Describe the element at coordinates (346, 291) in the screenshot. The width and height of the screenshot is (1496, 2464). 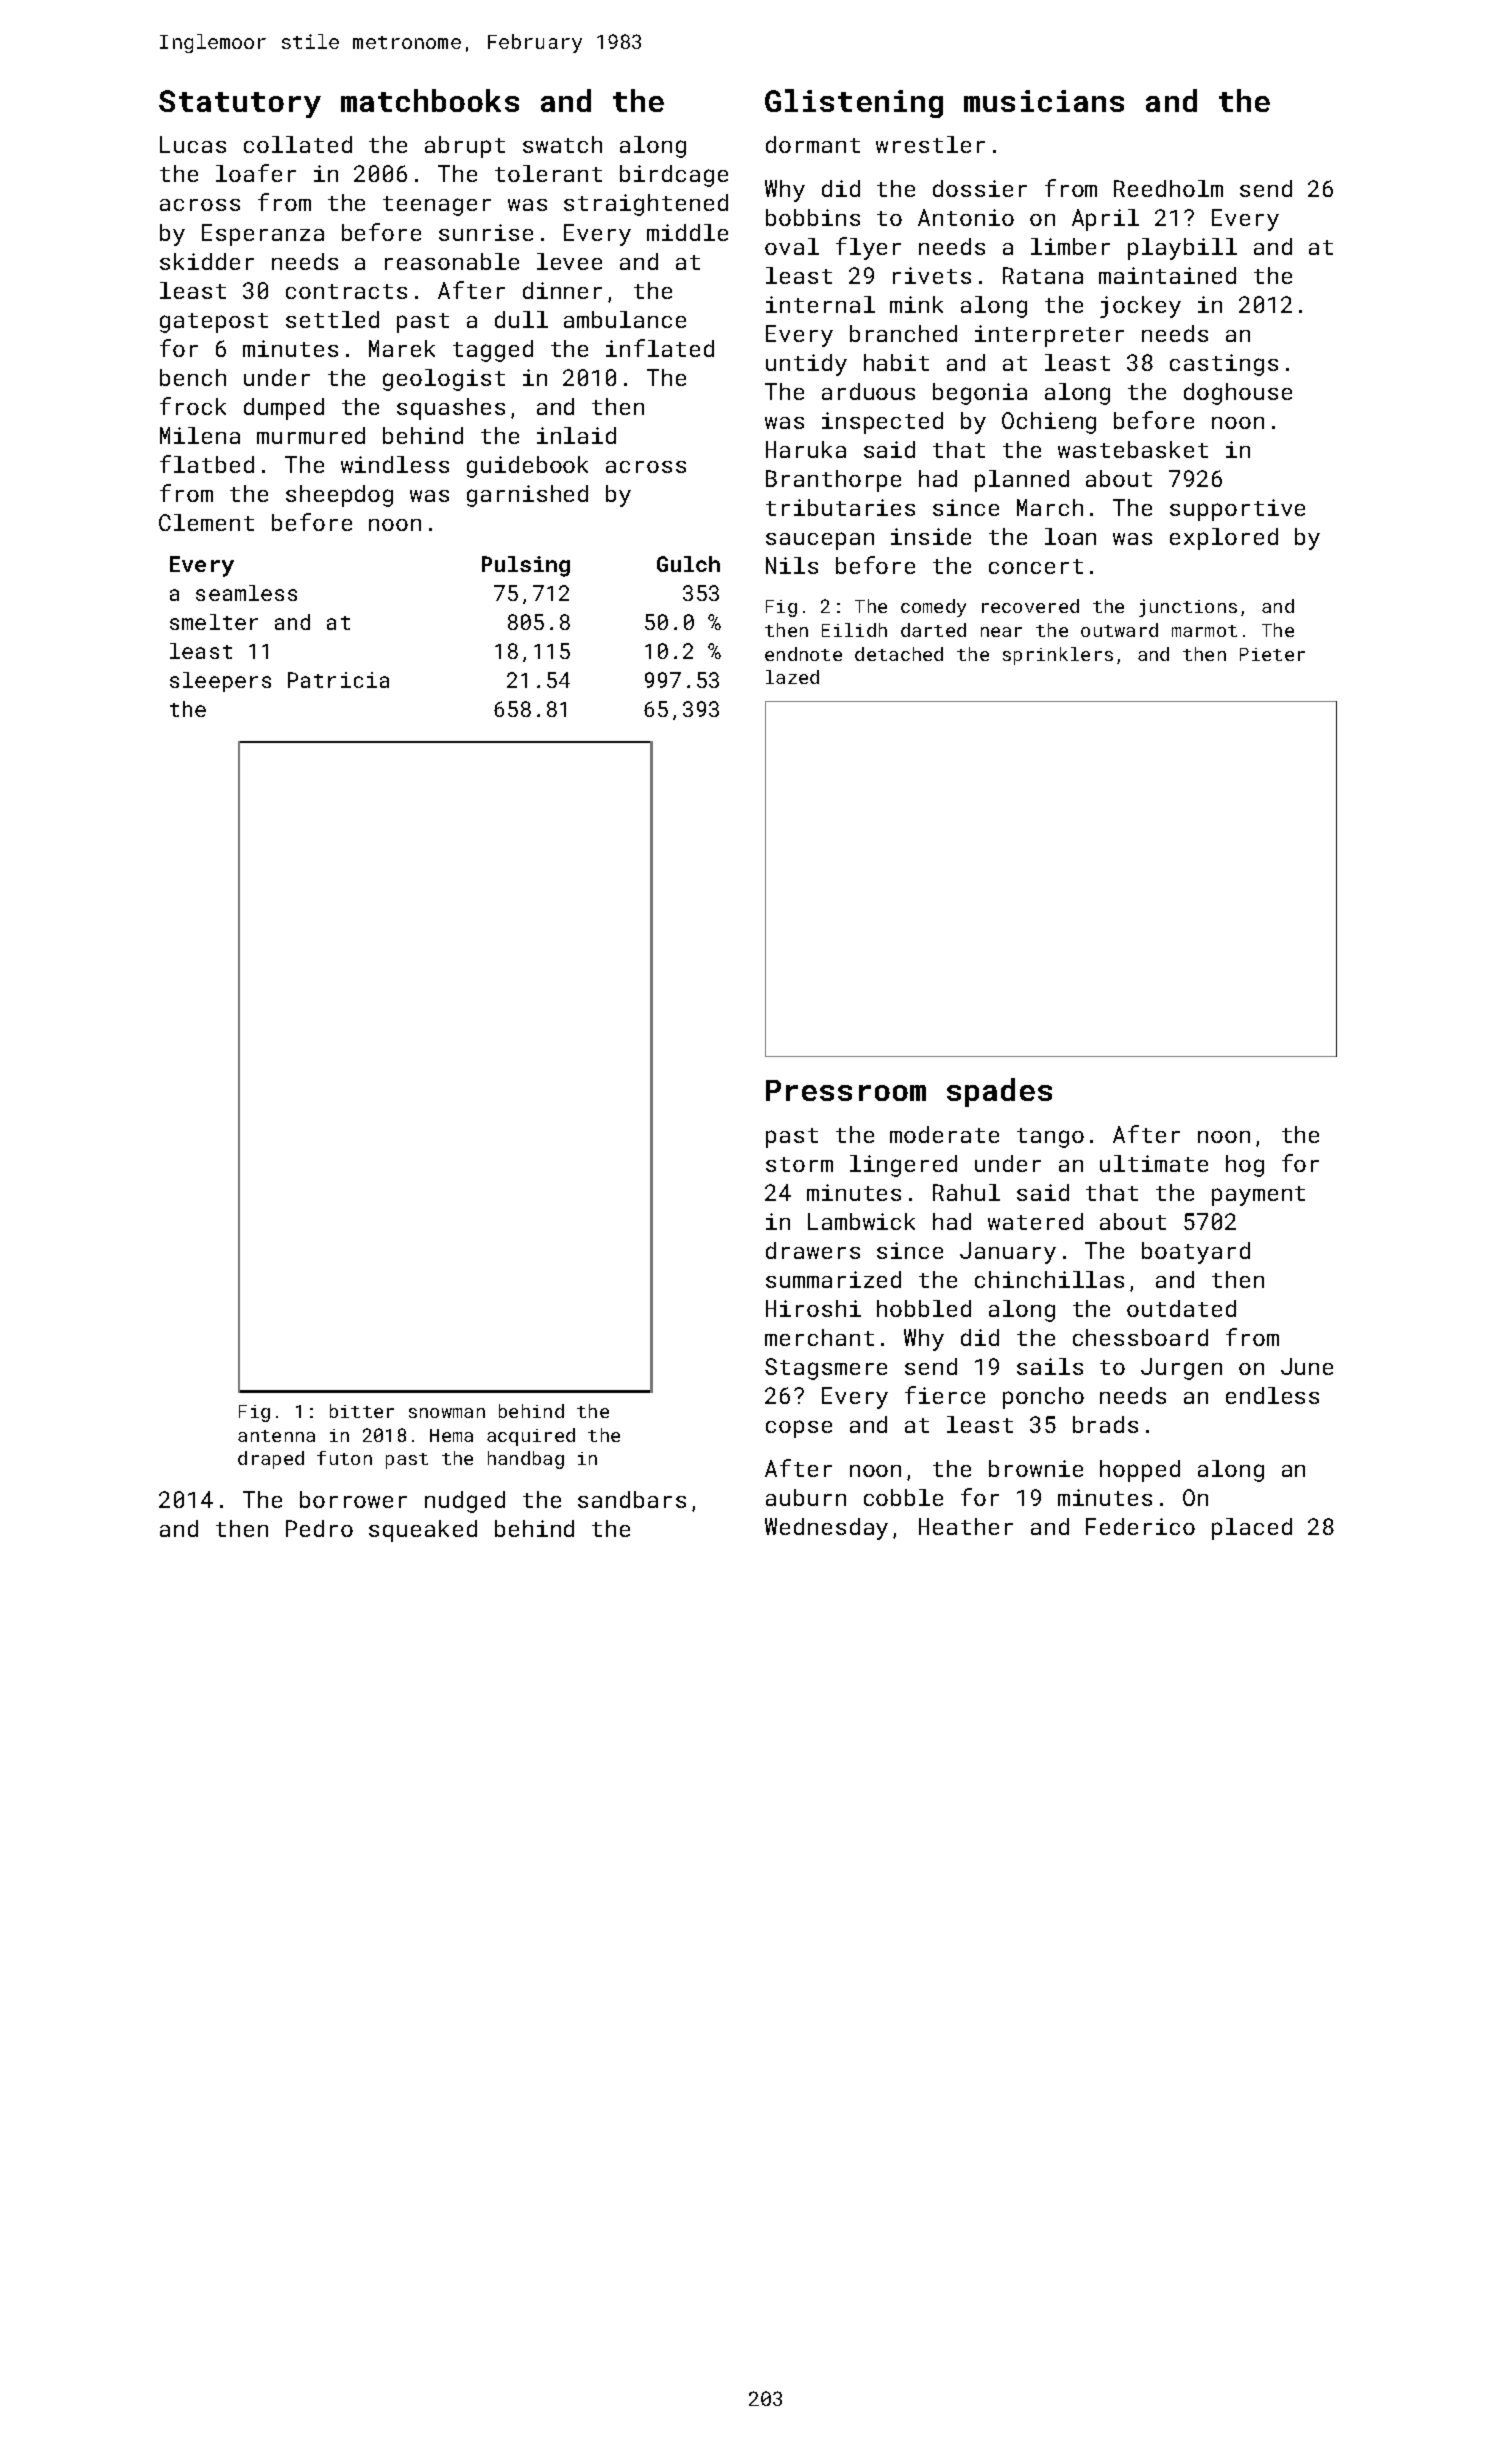
I see `contracts` at that location.
